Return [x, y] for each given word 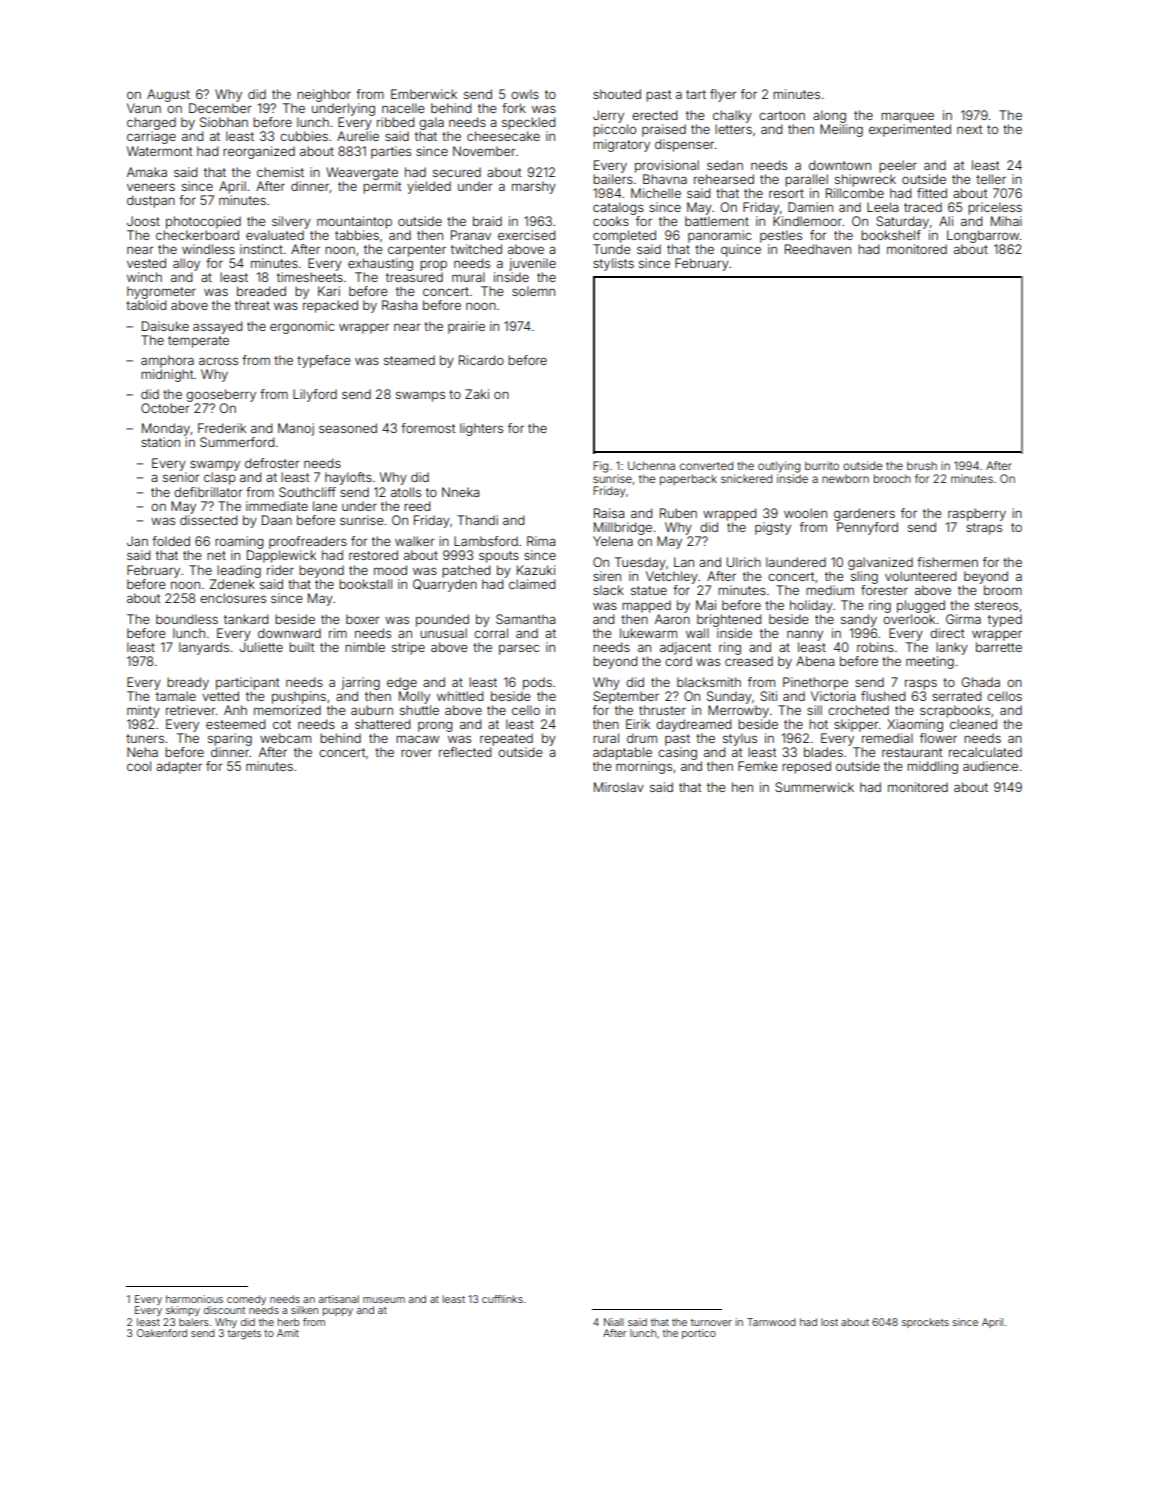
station [160, 442]
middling [932, 767]
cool [139, 766]
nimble [365, 647]
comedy [246, 1300]
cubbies [304, 136]
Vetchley [672, 577]
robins [875, 647]
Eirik [638, 724]
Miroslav [619, 787]
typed [1005, 620]
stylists [613, 264]
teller [991, 179]
